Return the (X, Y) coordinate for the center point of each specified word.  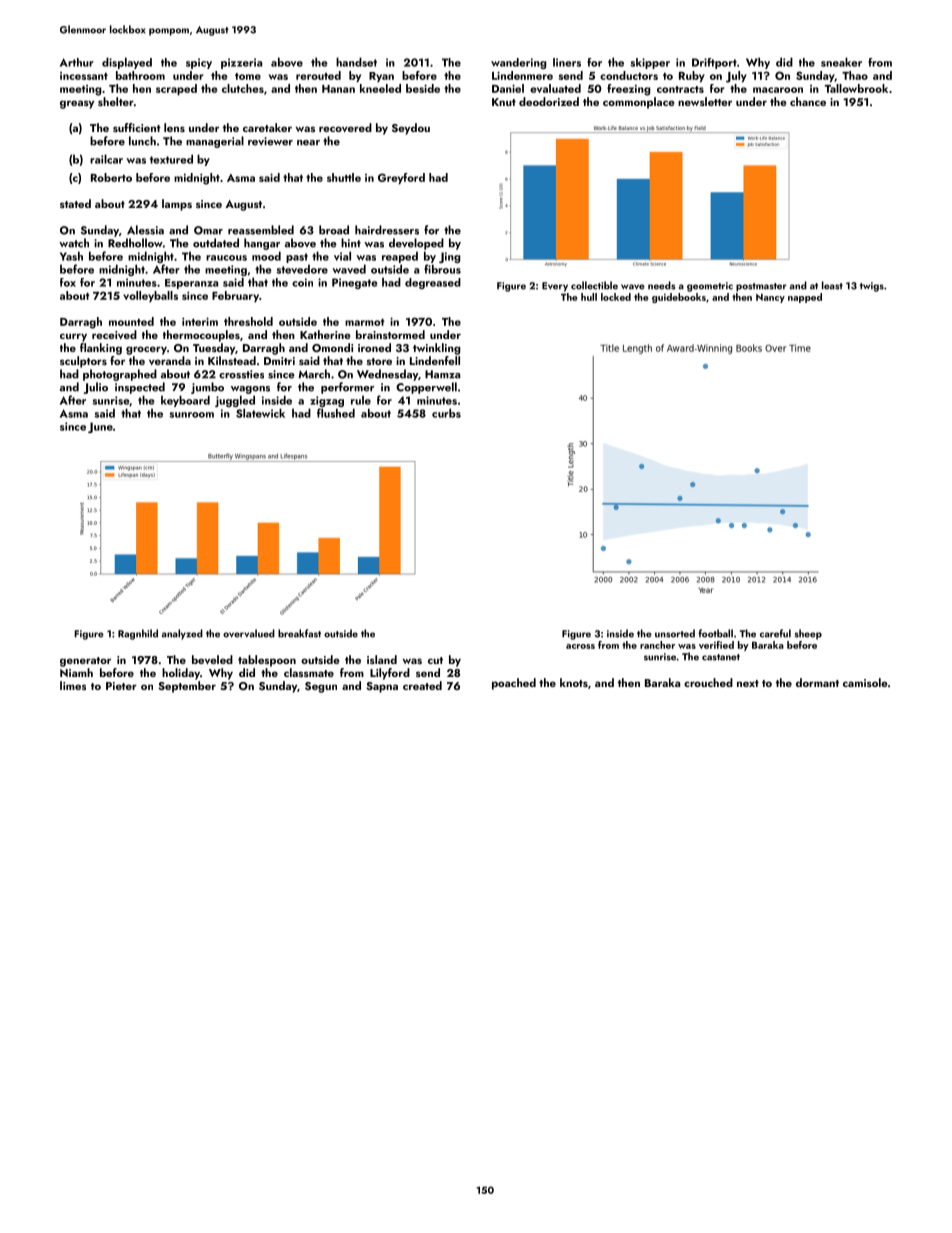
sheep (808, 634)
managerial (215, 142)
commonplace (638, 103)
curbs (446, 413)
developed (416, 244)
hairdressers (387, 230)
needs (661, 285)
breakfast (299, 633)
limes (73, 685)
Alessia (145, 230)
